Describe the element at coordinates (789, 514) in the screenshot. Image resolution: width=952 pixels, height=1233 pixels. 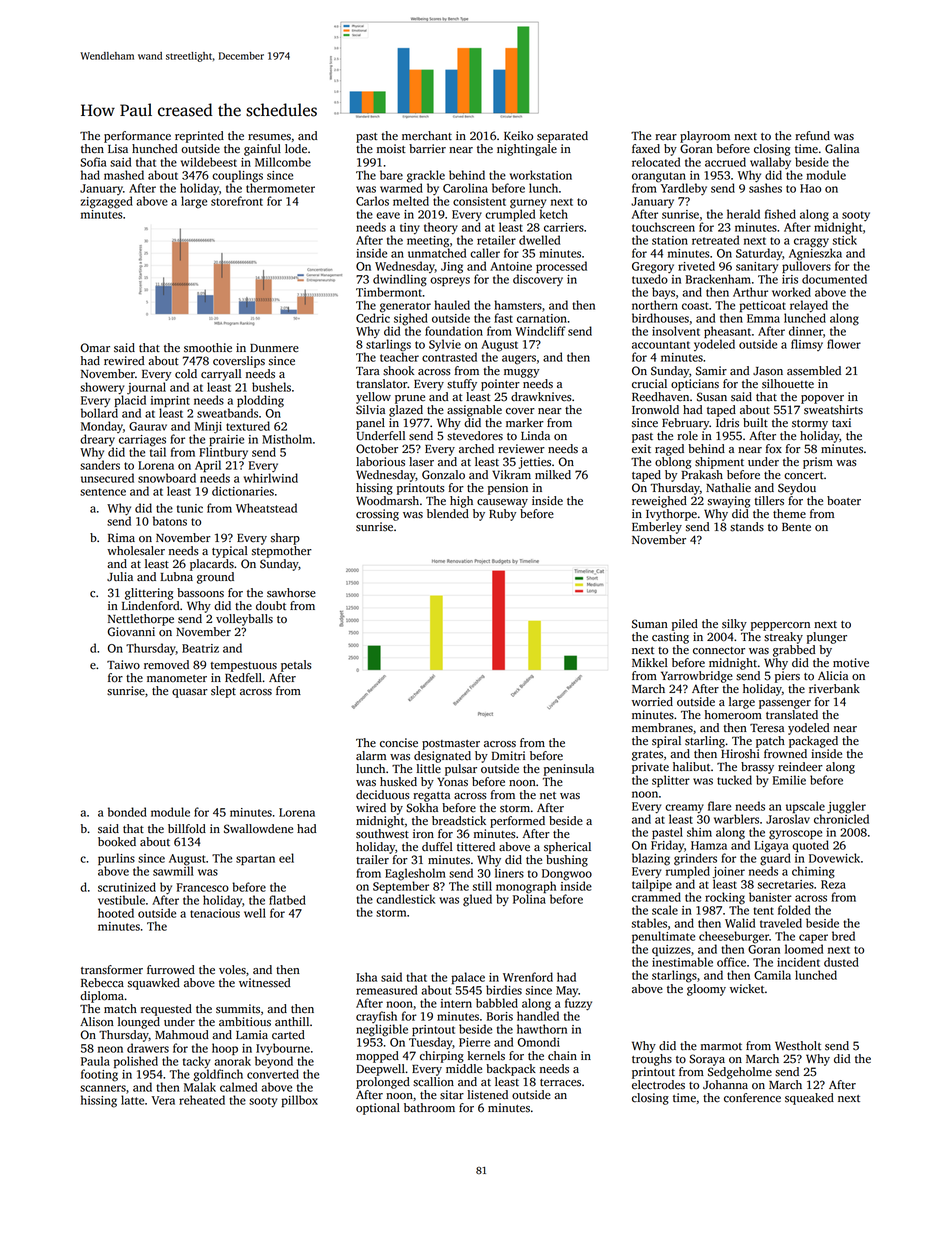
I see `theme` at that location.
